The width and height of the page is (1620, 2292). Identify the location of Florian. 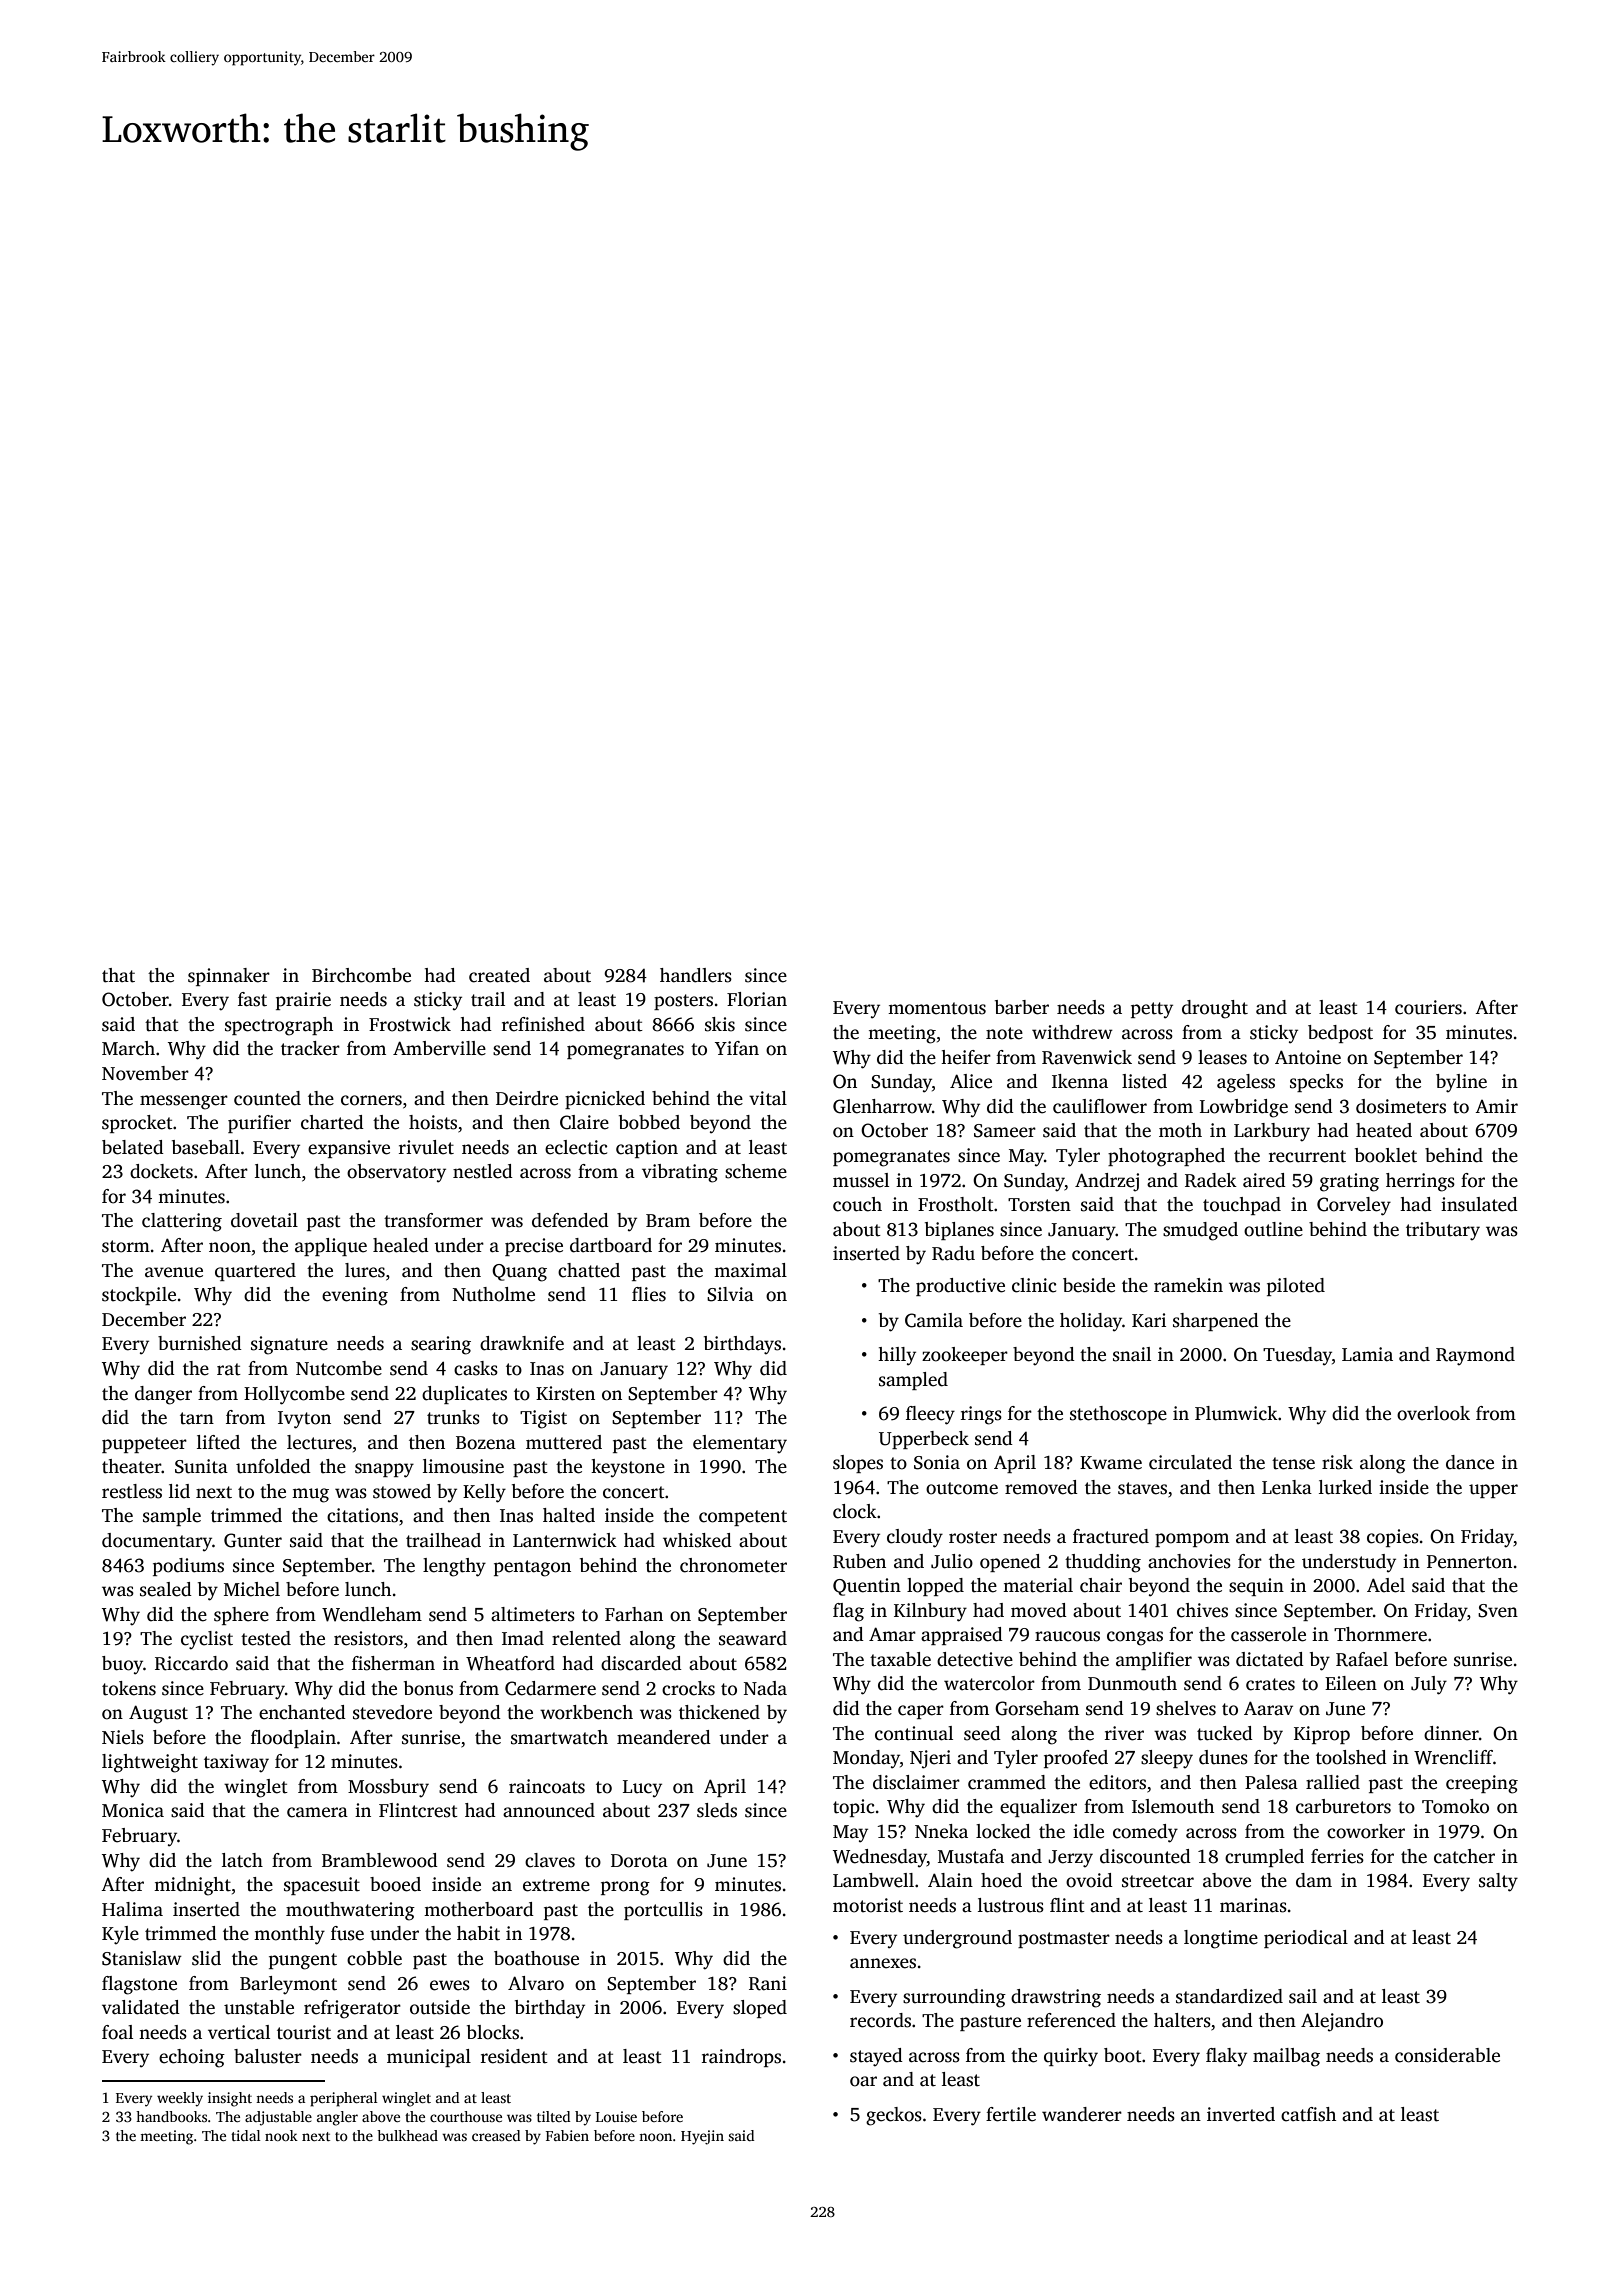
(757, 999).
